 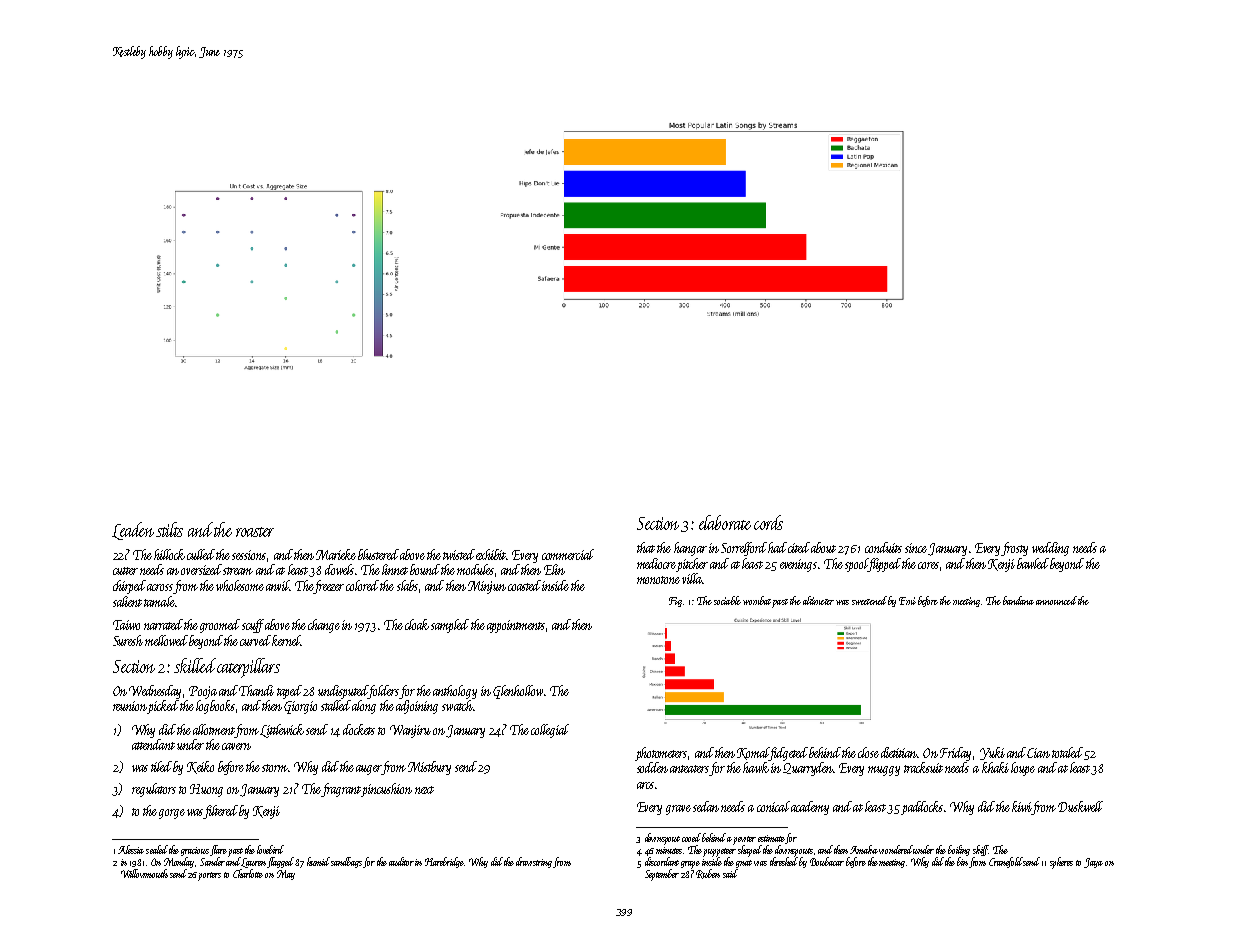 What do you see at coordinates (255, 532) in the page?
I see `roaster` at bounding box center [255, 532].
